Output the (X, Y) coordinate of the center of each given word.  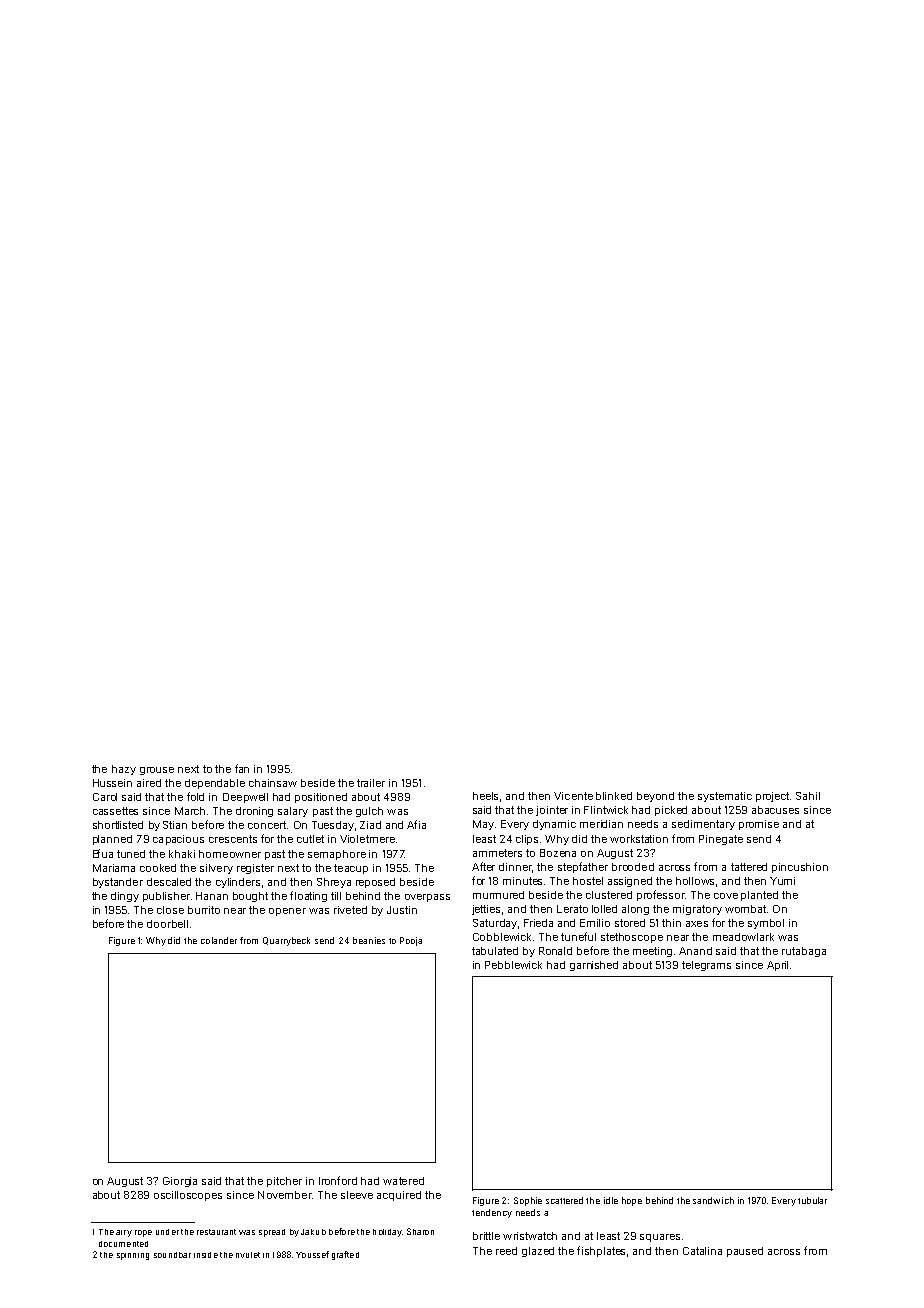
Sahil (808, 796)
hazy (124, 770)
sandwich (713, 1200)
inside (206, 1255)
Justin (402, 910)
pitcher (284, 1182)
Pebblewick (513, 965)
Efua (103, 853)
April (777, 966)
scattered (564, 1200)
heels (485, 796)
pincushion (800, 868)
